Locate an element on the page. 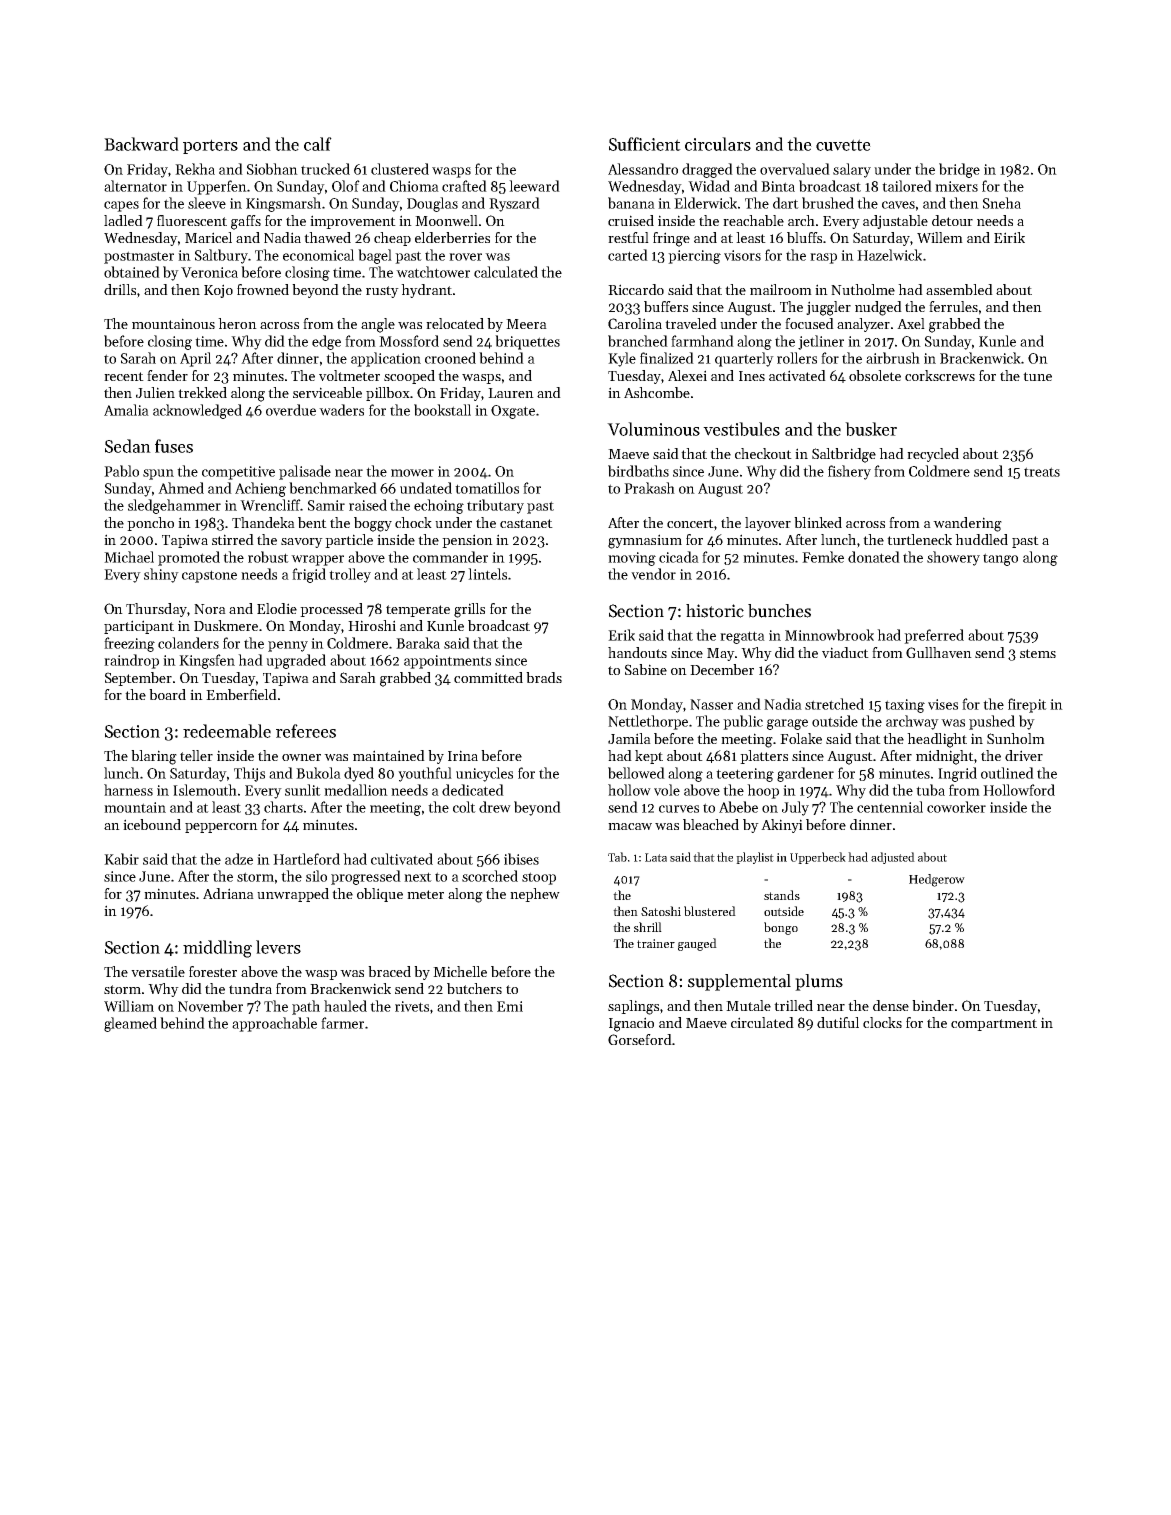 Image resolution: width=1171 pixels, height=1515 pixels. Pablo is located at coordinates (121, 471).
